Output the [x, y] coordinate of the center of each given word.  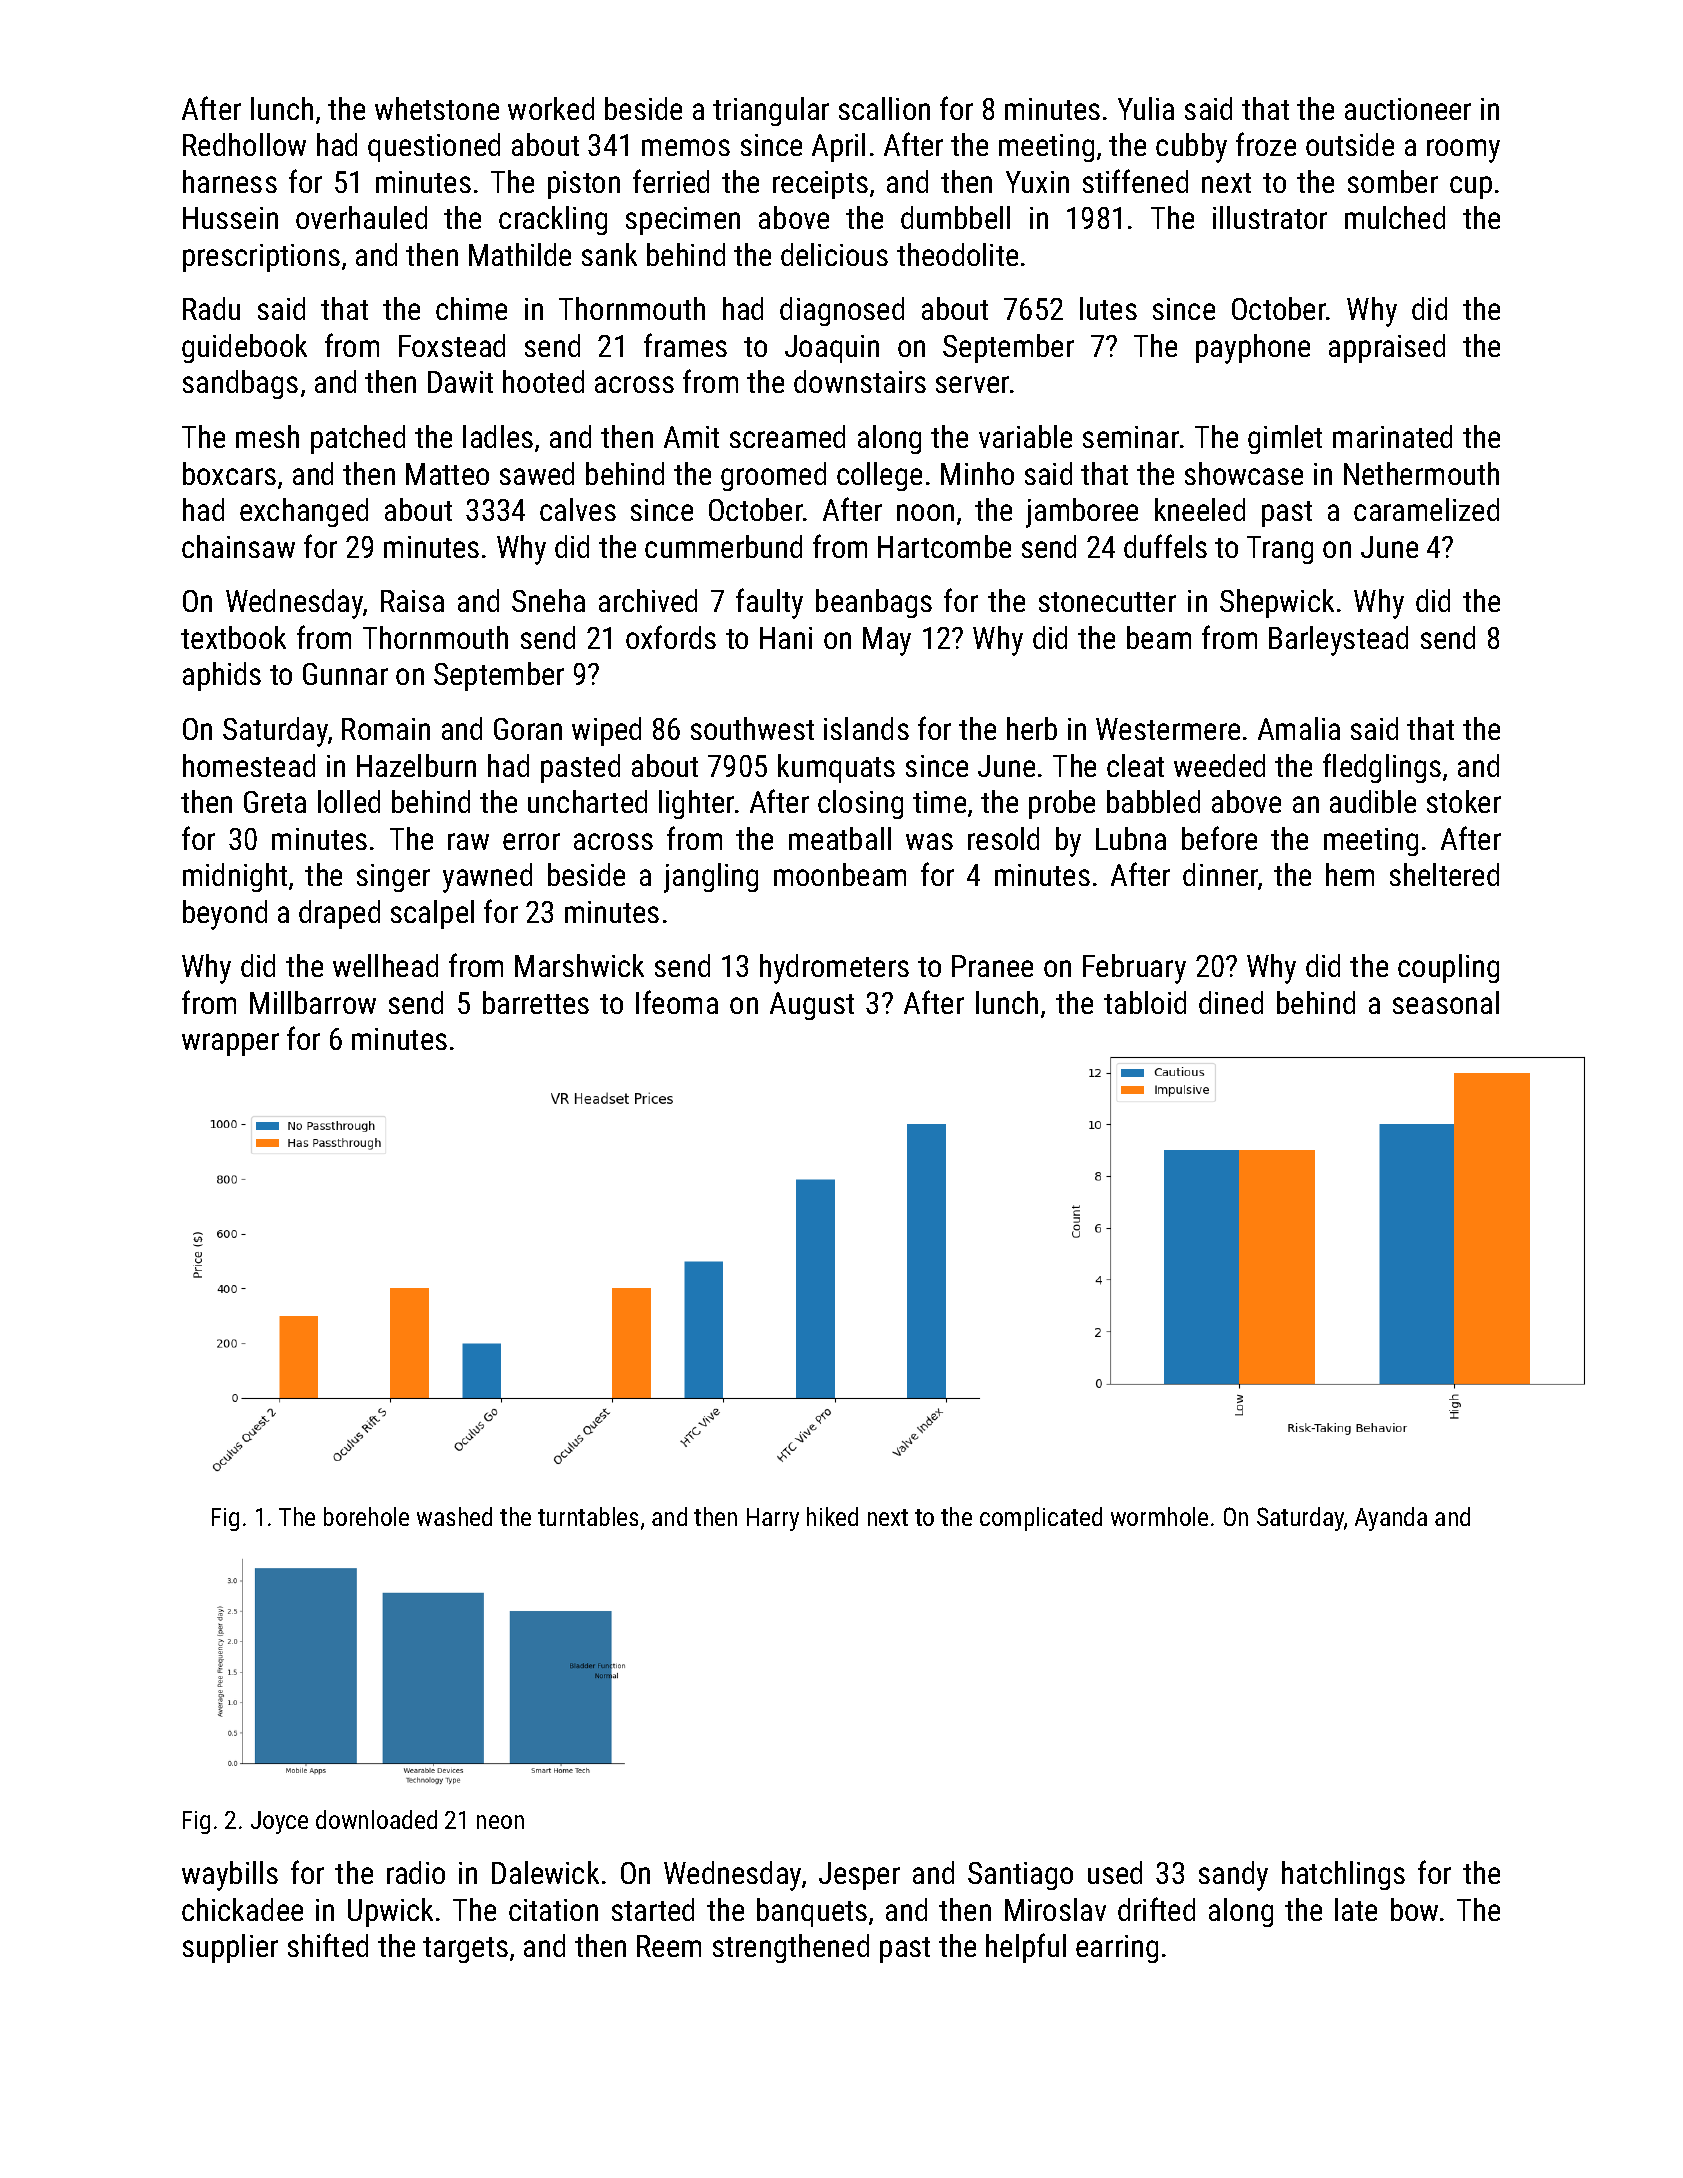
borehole [366, 1516]
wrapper [230, 1044]
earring [1117, 1949]
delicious [834, 254]
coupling [1448, 968]
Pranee [992, 966]
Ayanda [1391, 1519]
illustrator [1270, 217]
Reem [669, 1946]
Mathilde [520, 254]
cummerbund [723, 546]
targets [465, 1950]
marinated [1392, 436]
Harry [773, 1519]
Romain [386, 729]
